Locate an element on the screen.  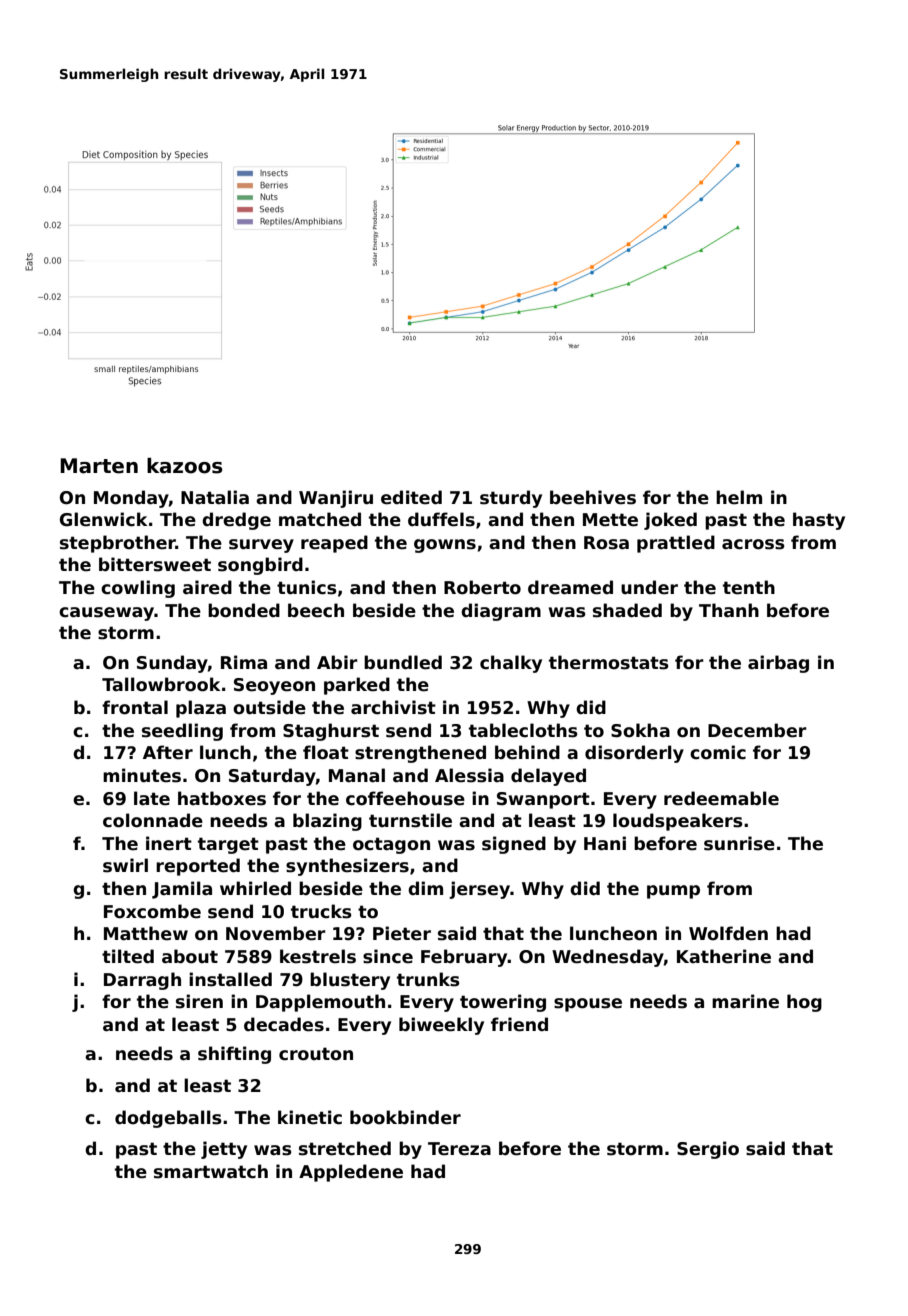
about is located at coordinates (190, 956).
